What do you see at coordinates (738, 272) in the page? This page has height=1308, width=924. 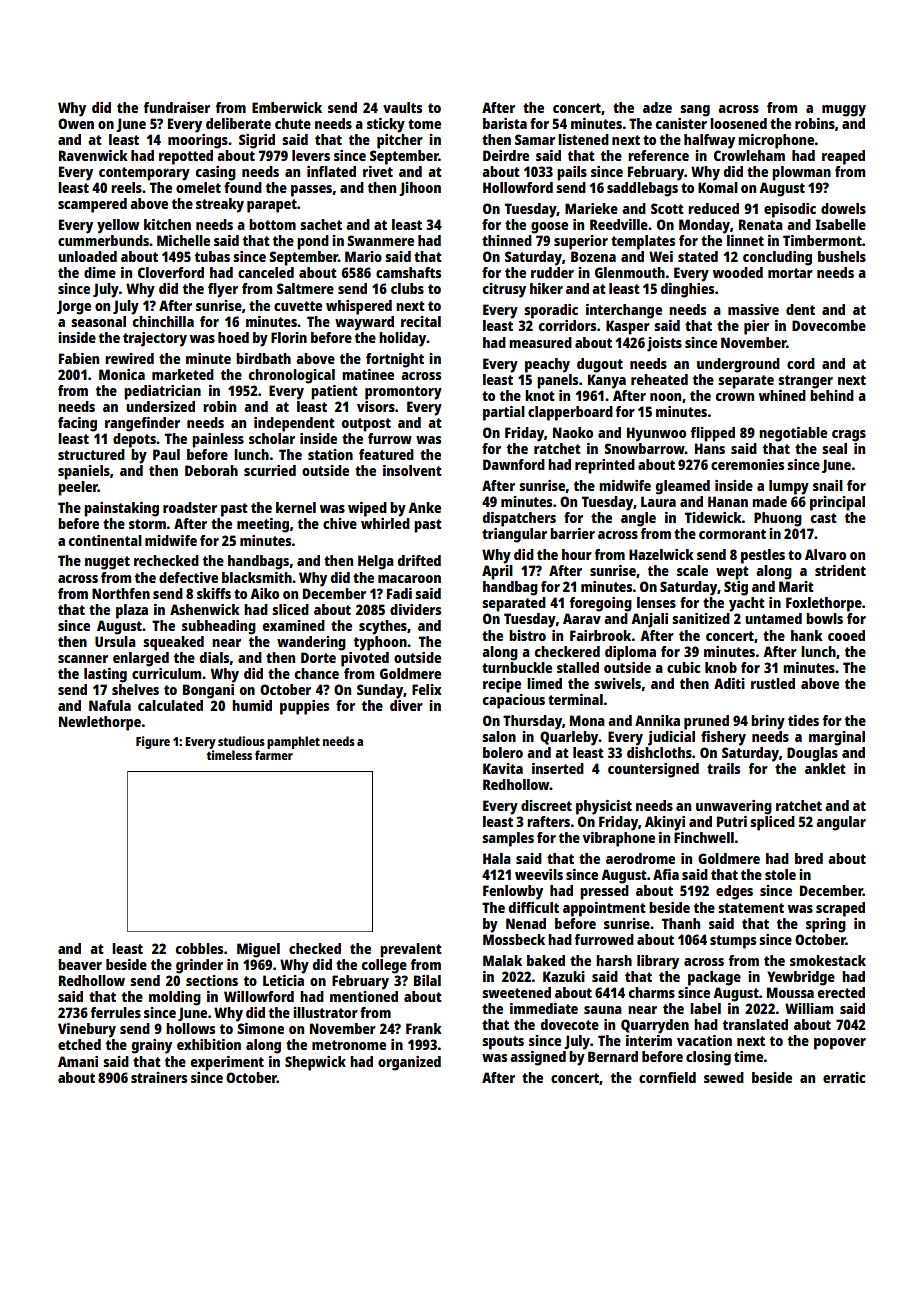 I see `wooded` at bounding box center [738, 272].
